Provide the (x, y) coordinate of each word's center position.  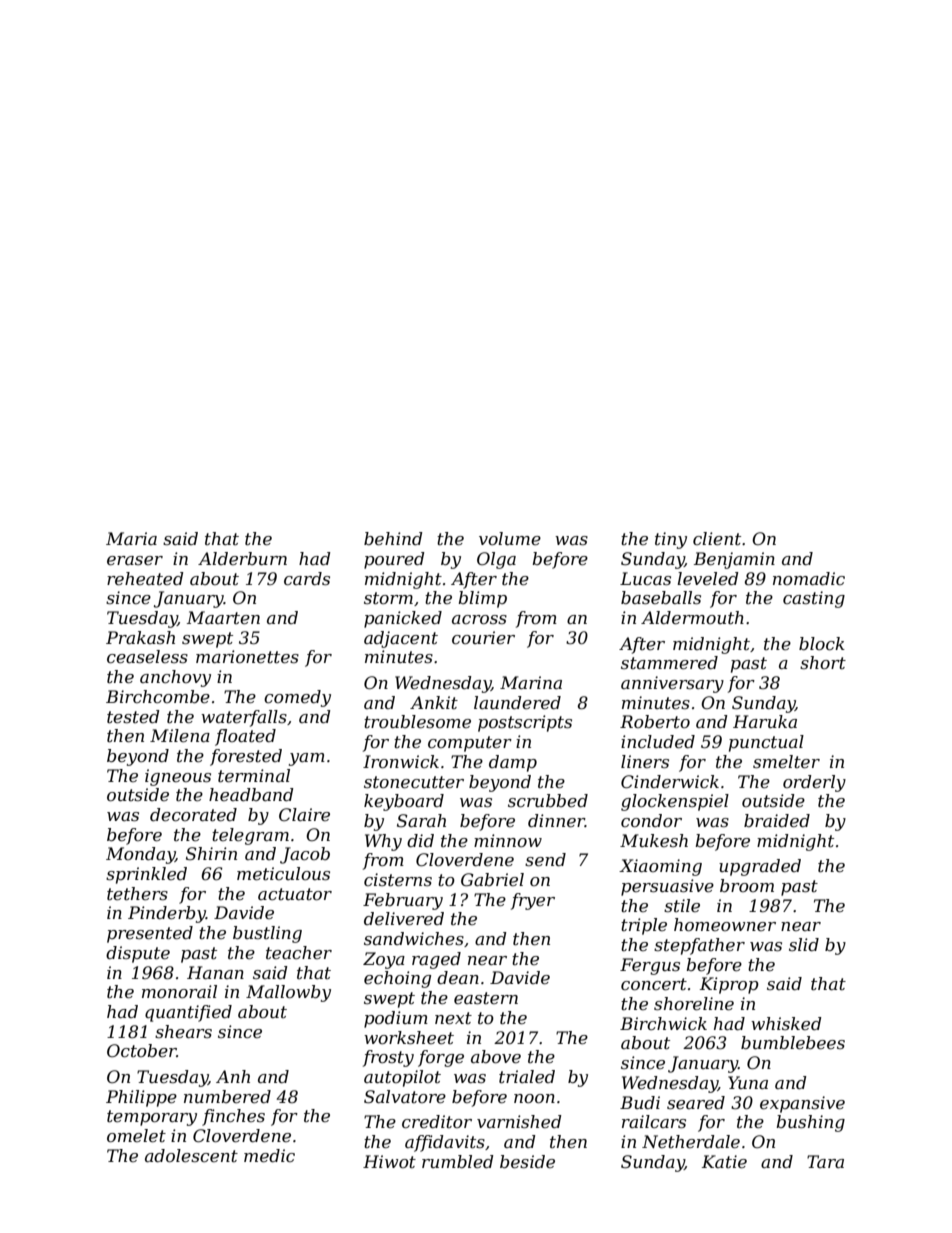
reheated (145, 579)
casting (814, 599)
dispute (138, 954)
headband (251, 794)
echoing (397, 979)
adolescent (191, 1156)
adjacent (401, 639)
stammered (669, 663)
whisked (786, 1023)
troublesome (417, 722)
